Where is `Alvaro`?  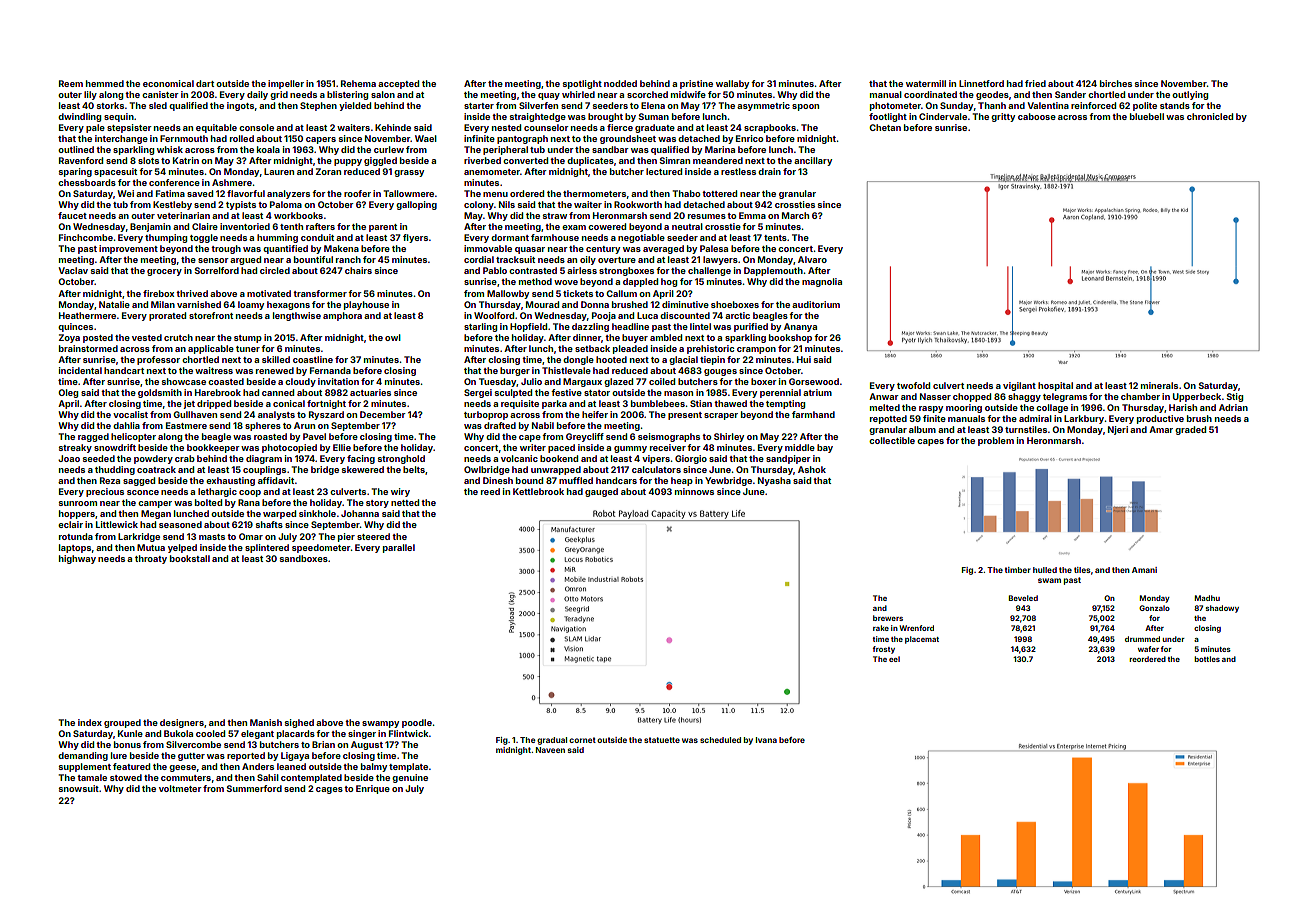
Alvaro is located at coordinates (812, 259).
